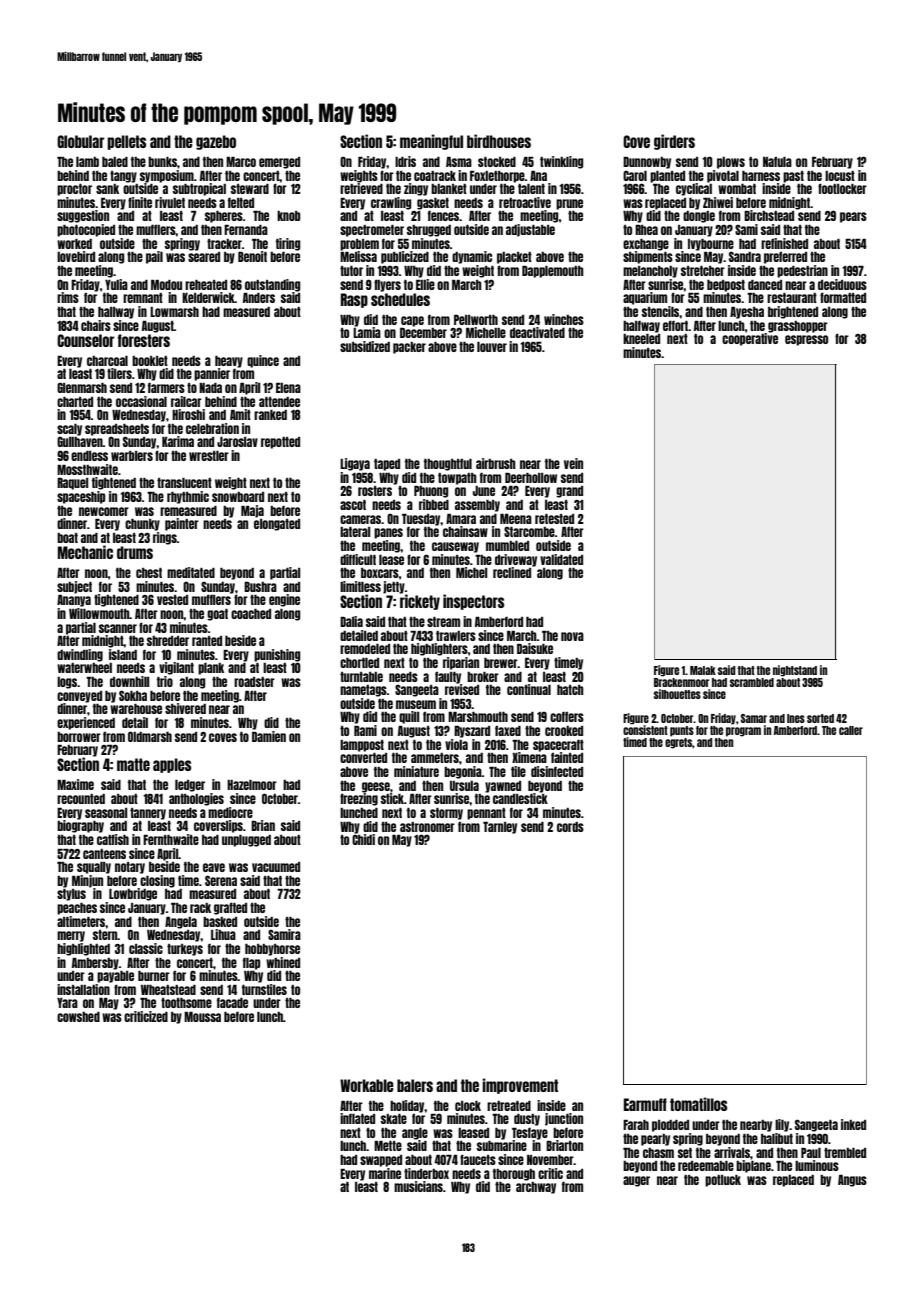  I want to click on espresso, so click(806, 340).
